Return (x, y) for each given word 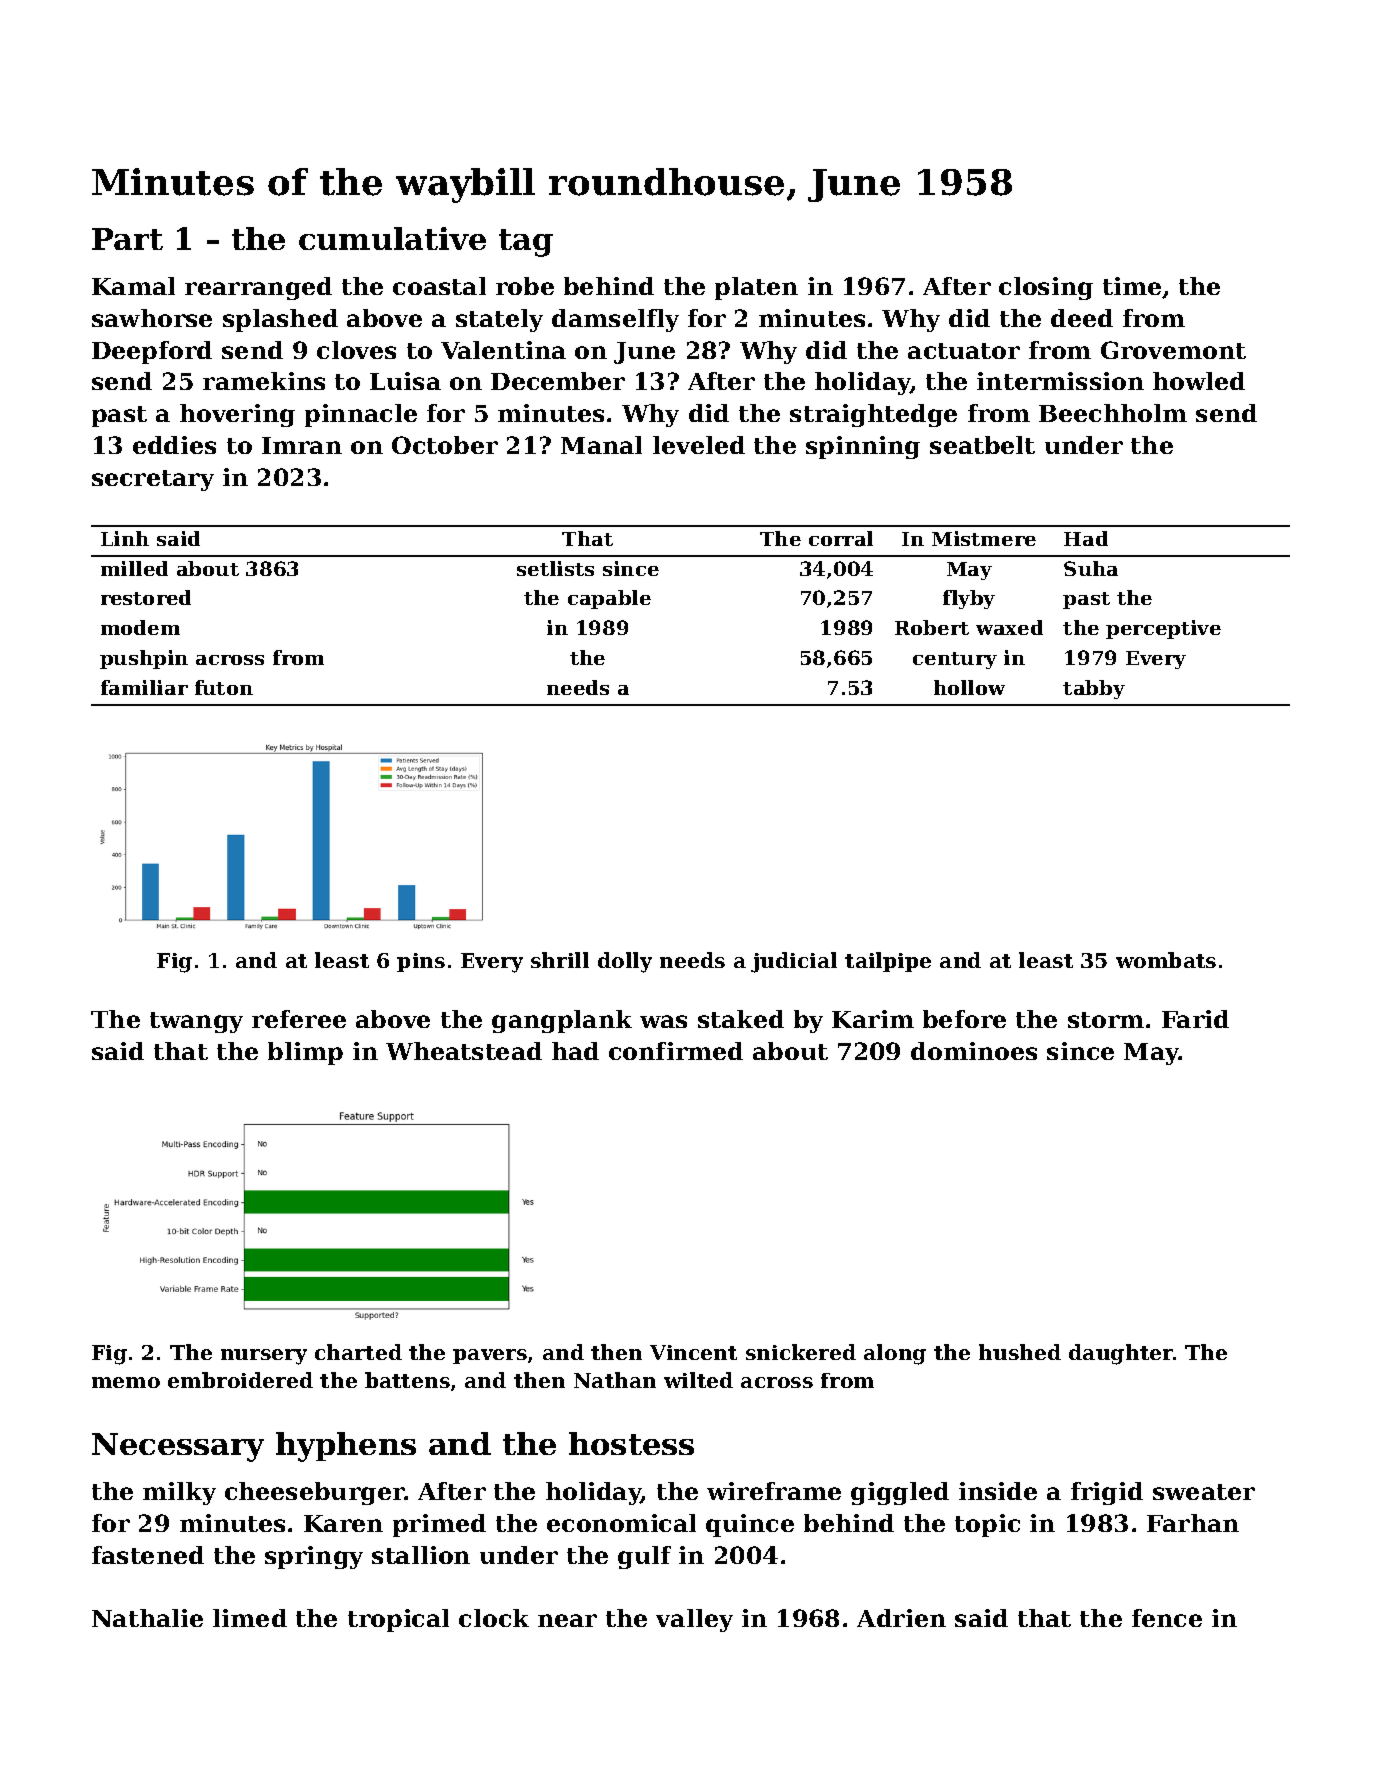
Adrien (901, 1618)
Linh (125, 538)
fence (1167, 1618)
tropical (398, 1620)
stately (499, 320)
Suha (1091, 568)
